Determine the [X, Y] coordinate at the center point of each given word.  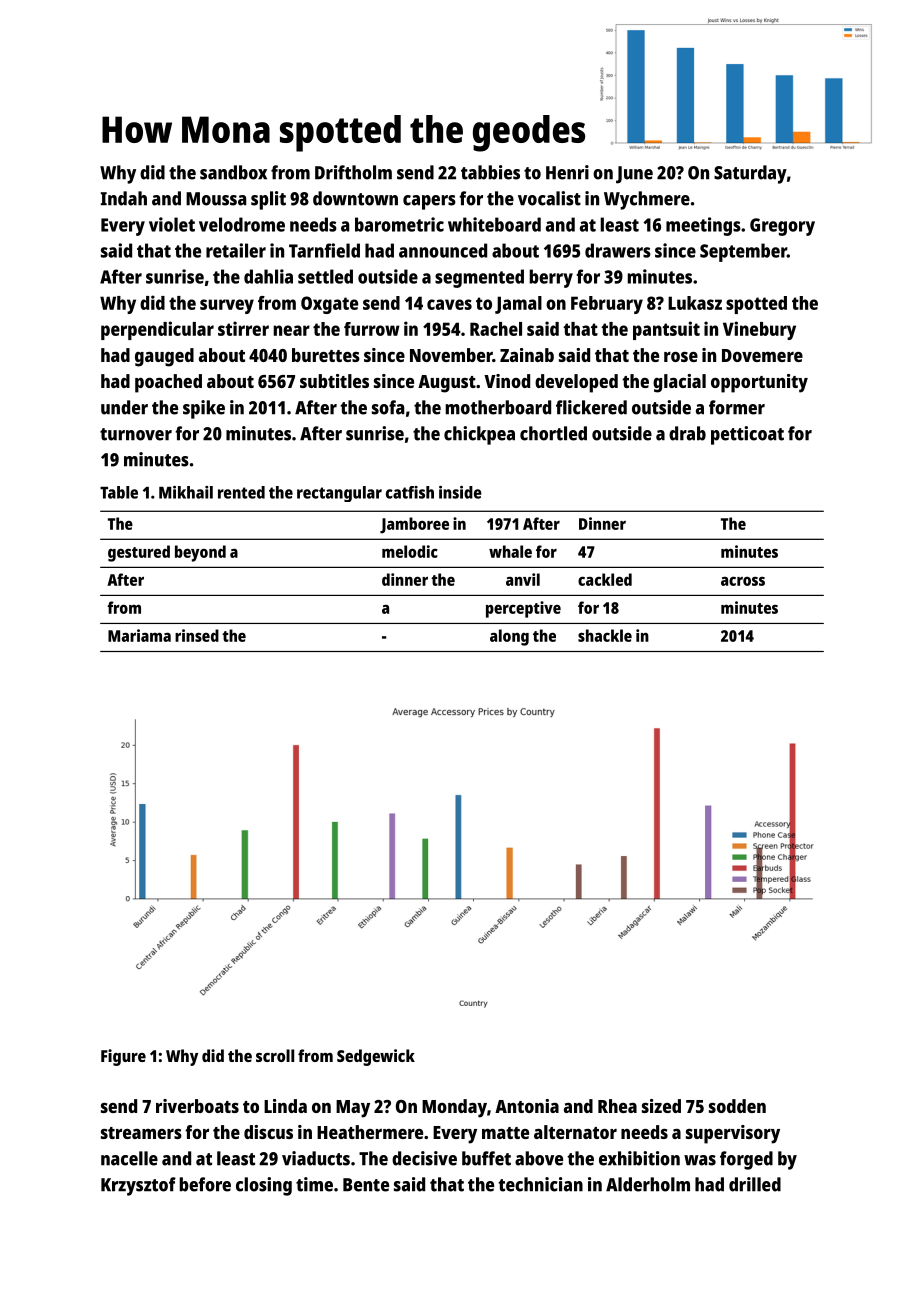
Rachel [496, 329]
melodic [410, 551]
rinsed [197, 635]
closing [264, 1186]
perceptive [523, 609]
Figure [123, 1057]
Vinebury [759, 330]
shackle [605, 635]
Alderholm [648, 1184]
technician [540, 1184]
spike [204, 409]
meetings [703, 226]
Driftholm [353, 172]
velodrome [242, 224]
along [509, 637]
